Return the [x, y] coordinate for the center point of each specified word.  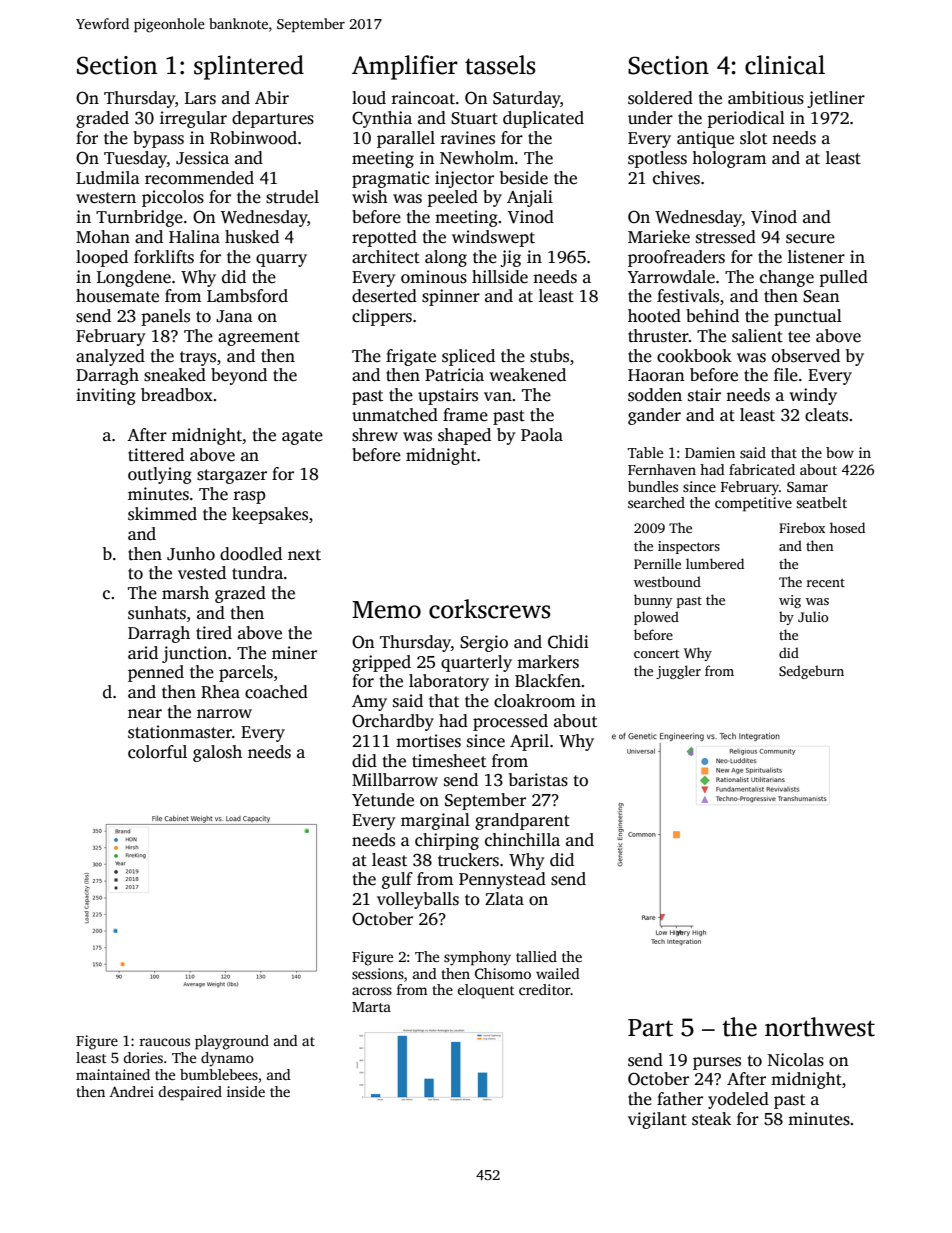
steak [711, 1119]
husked [252, 237]
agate [302, 437]
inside [246, 1091]
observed [806, 356]
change [787, 278]
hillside [500, 277]
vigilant [657, 1120]
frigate [411, 357]
